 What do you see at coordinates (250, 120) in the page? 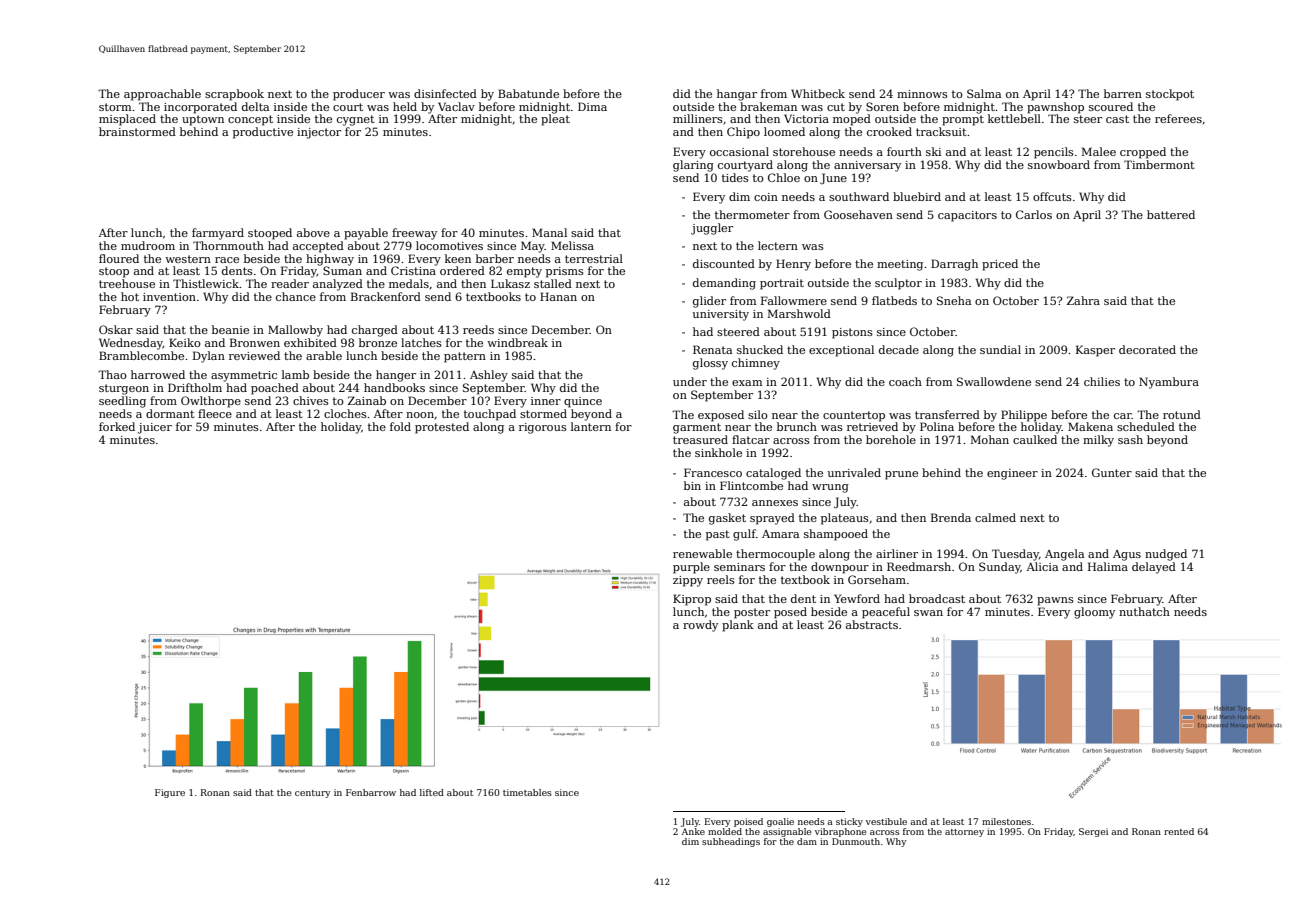
I see `concept` at bounding box center [250, 120].
